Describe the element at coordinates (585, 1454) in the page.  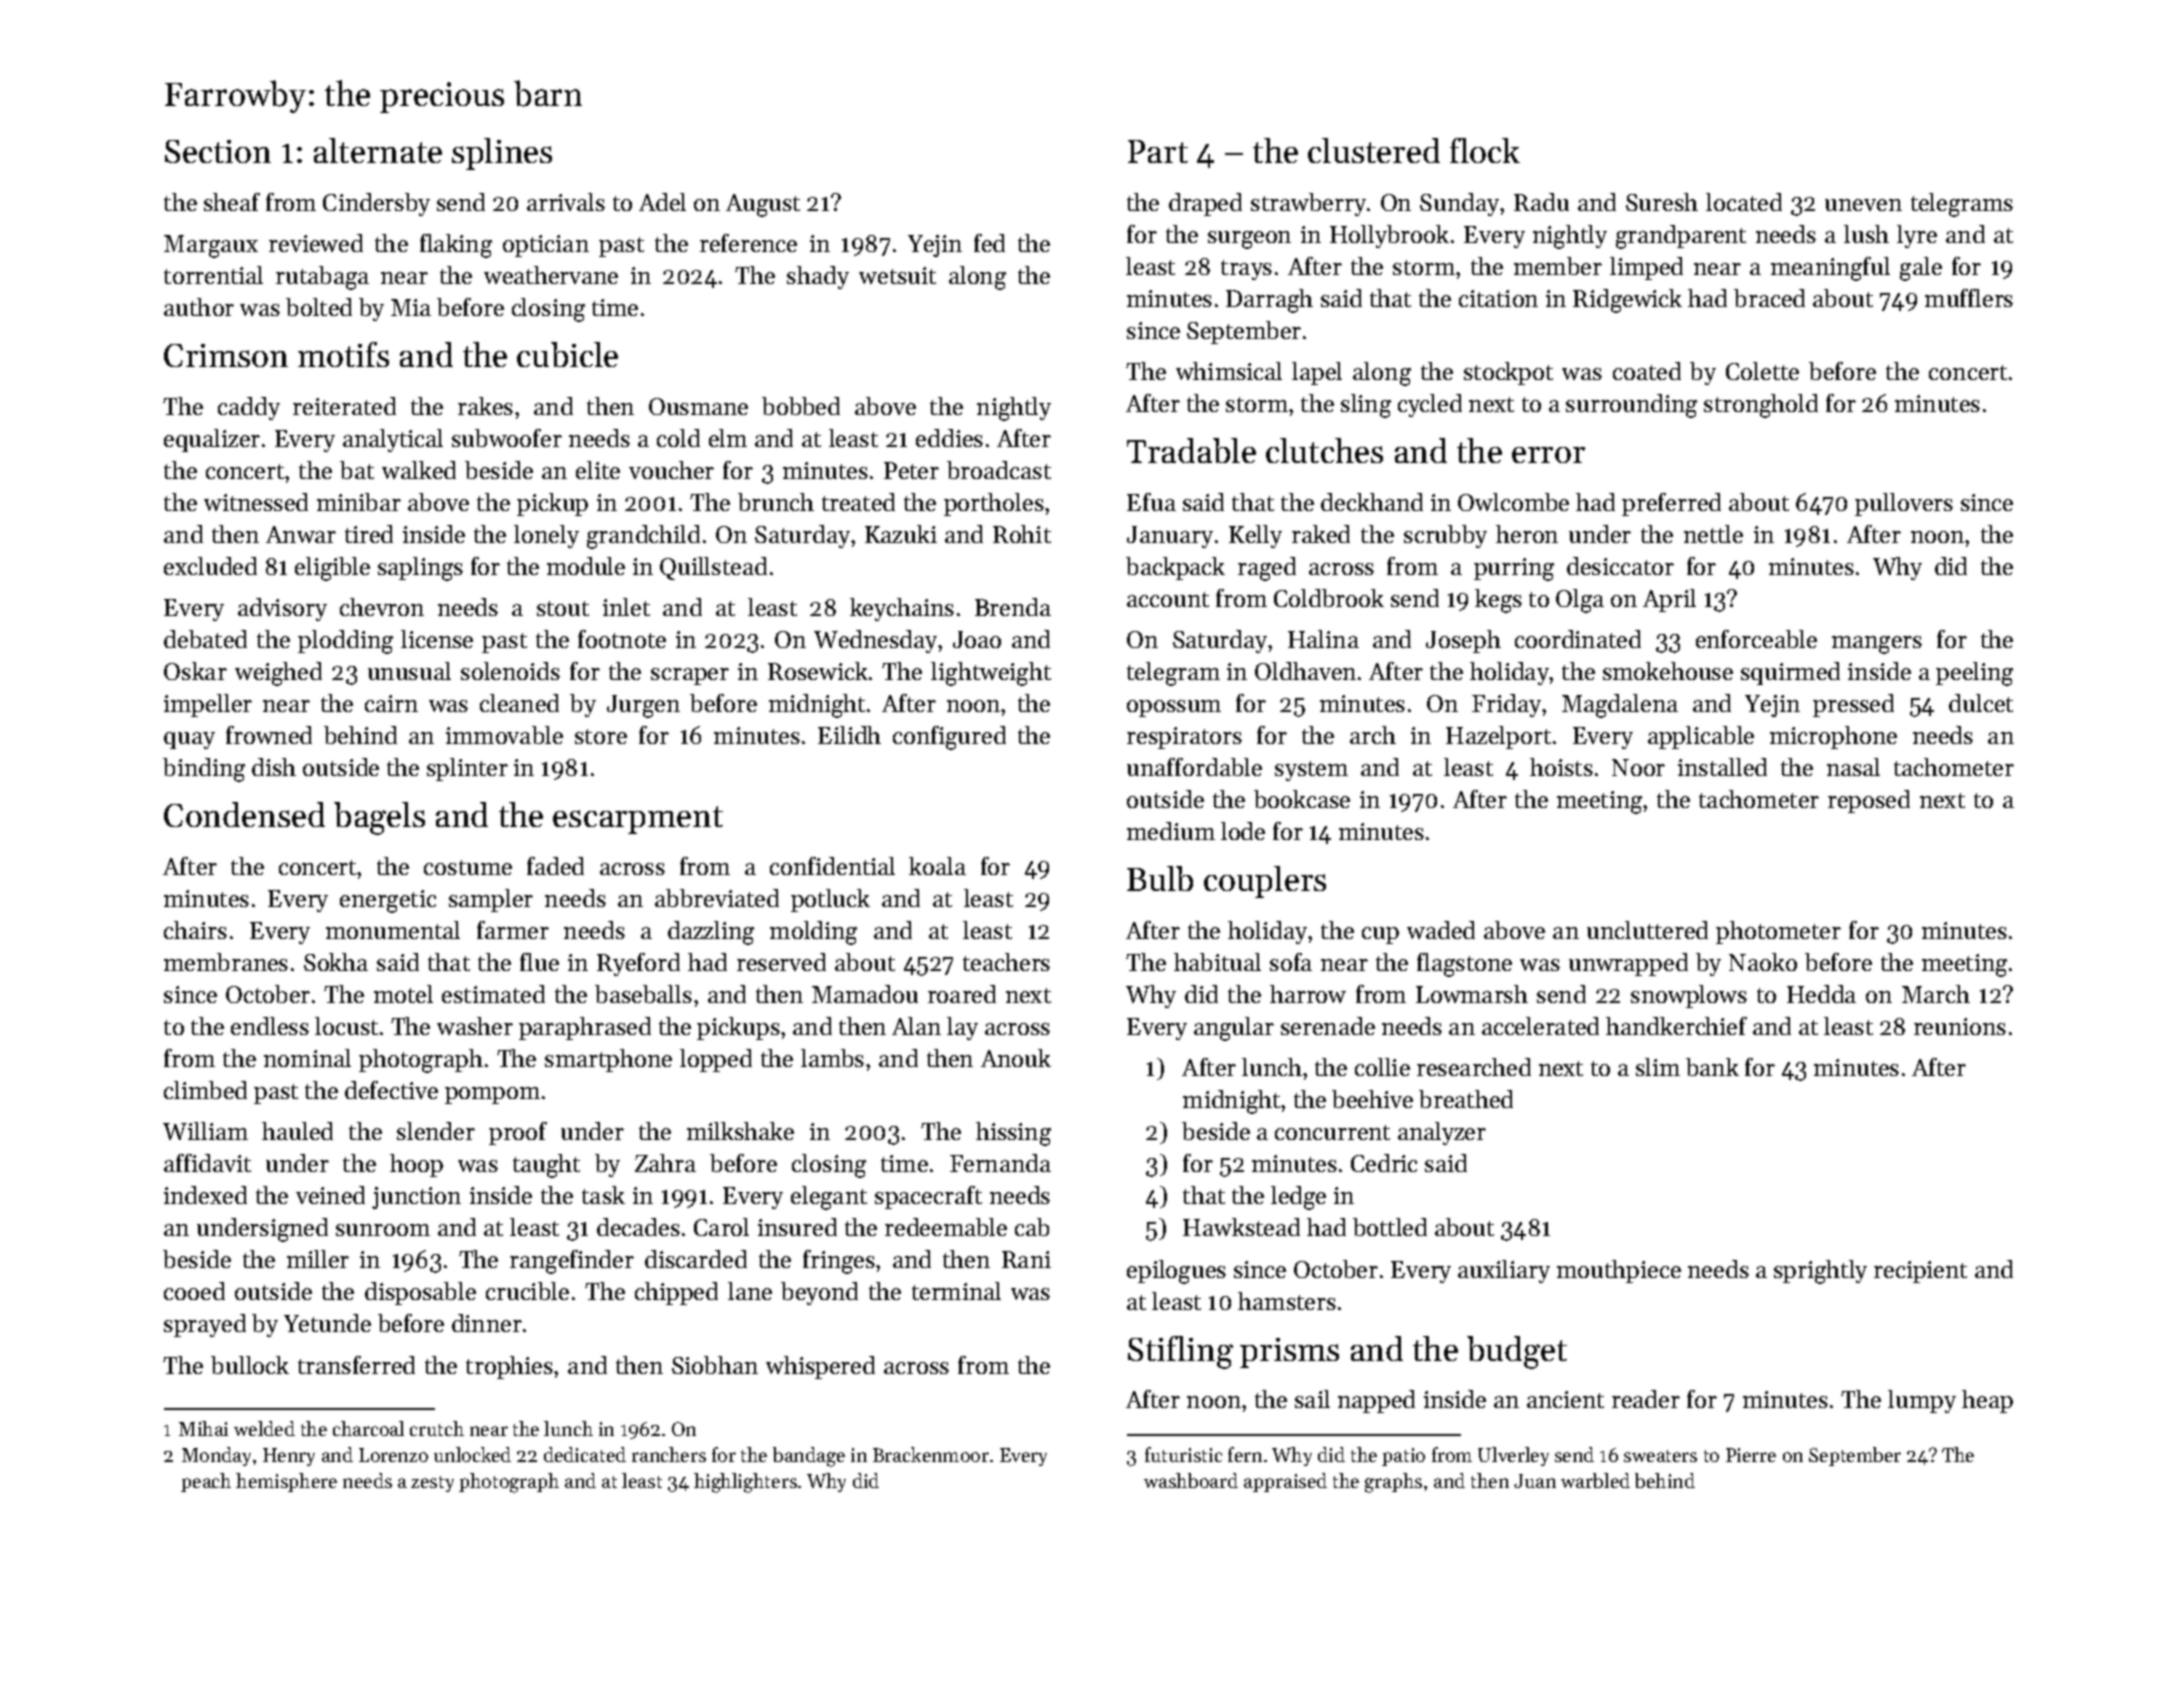
I see `dedicated` at that location.
